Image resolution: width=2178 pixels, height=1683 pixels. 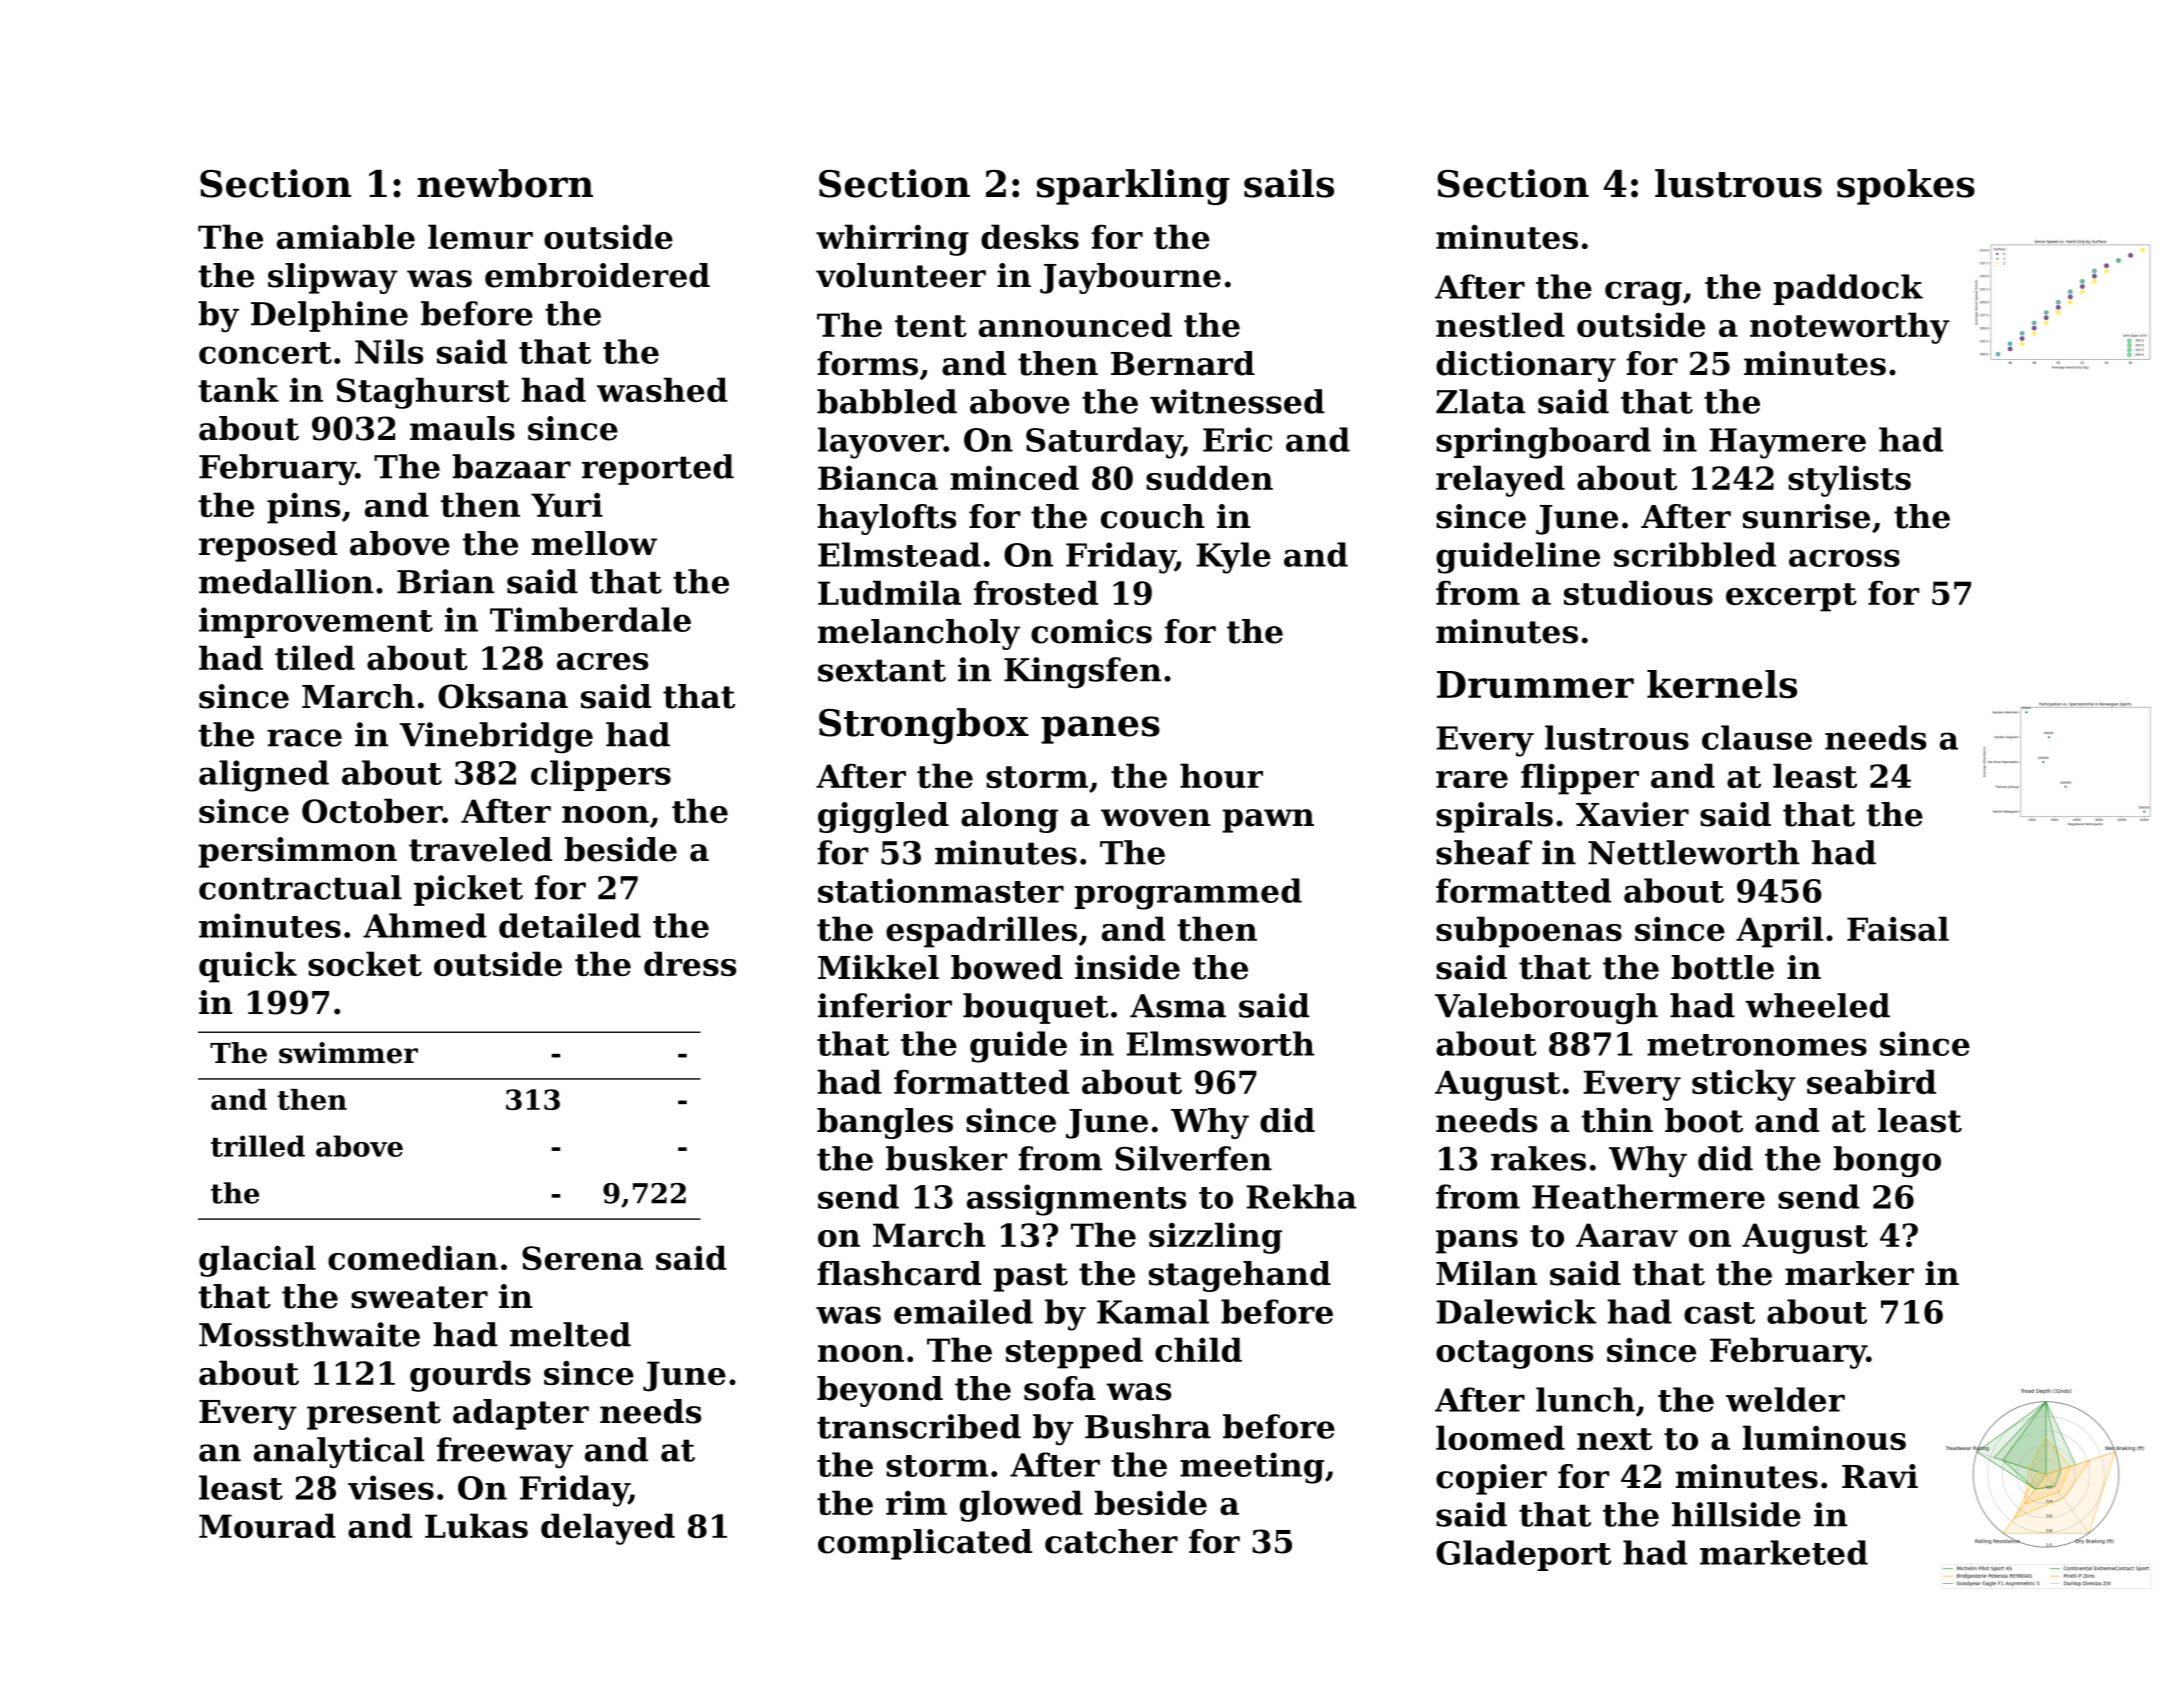 What do you see at coordinates (1133, 187) in the screenshot?
I see `sparkling` at bounding box center [1133, 187].
